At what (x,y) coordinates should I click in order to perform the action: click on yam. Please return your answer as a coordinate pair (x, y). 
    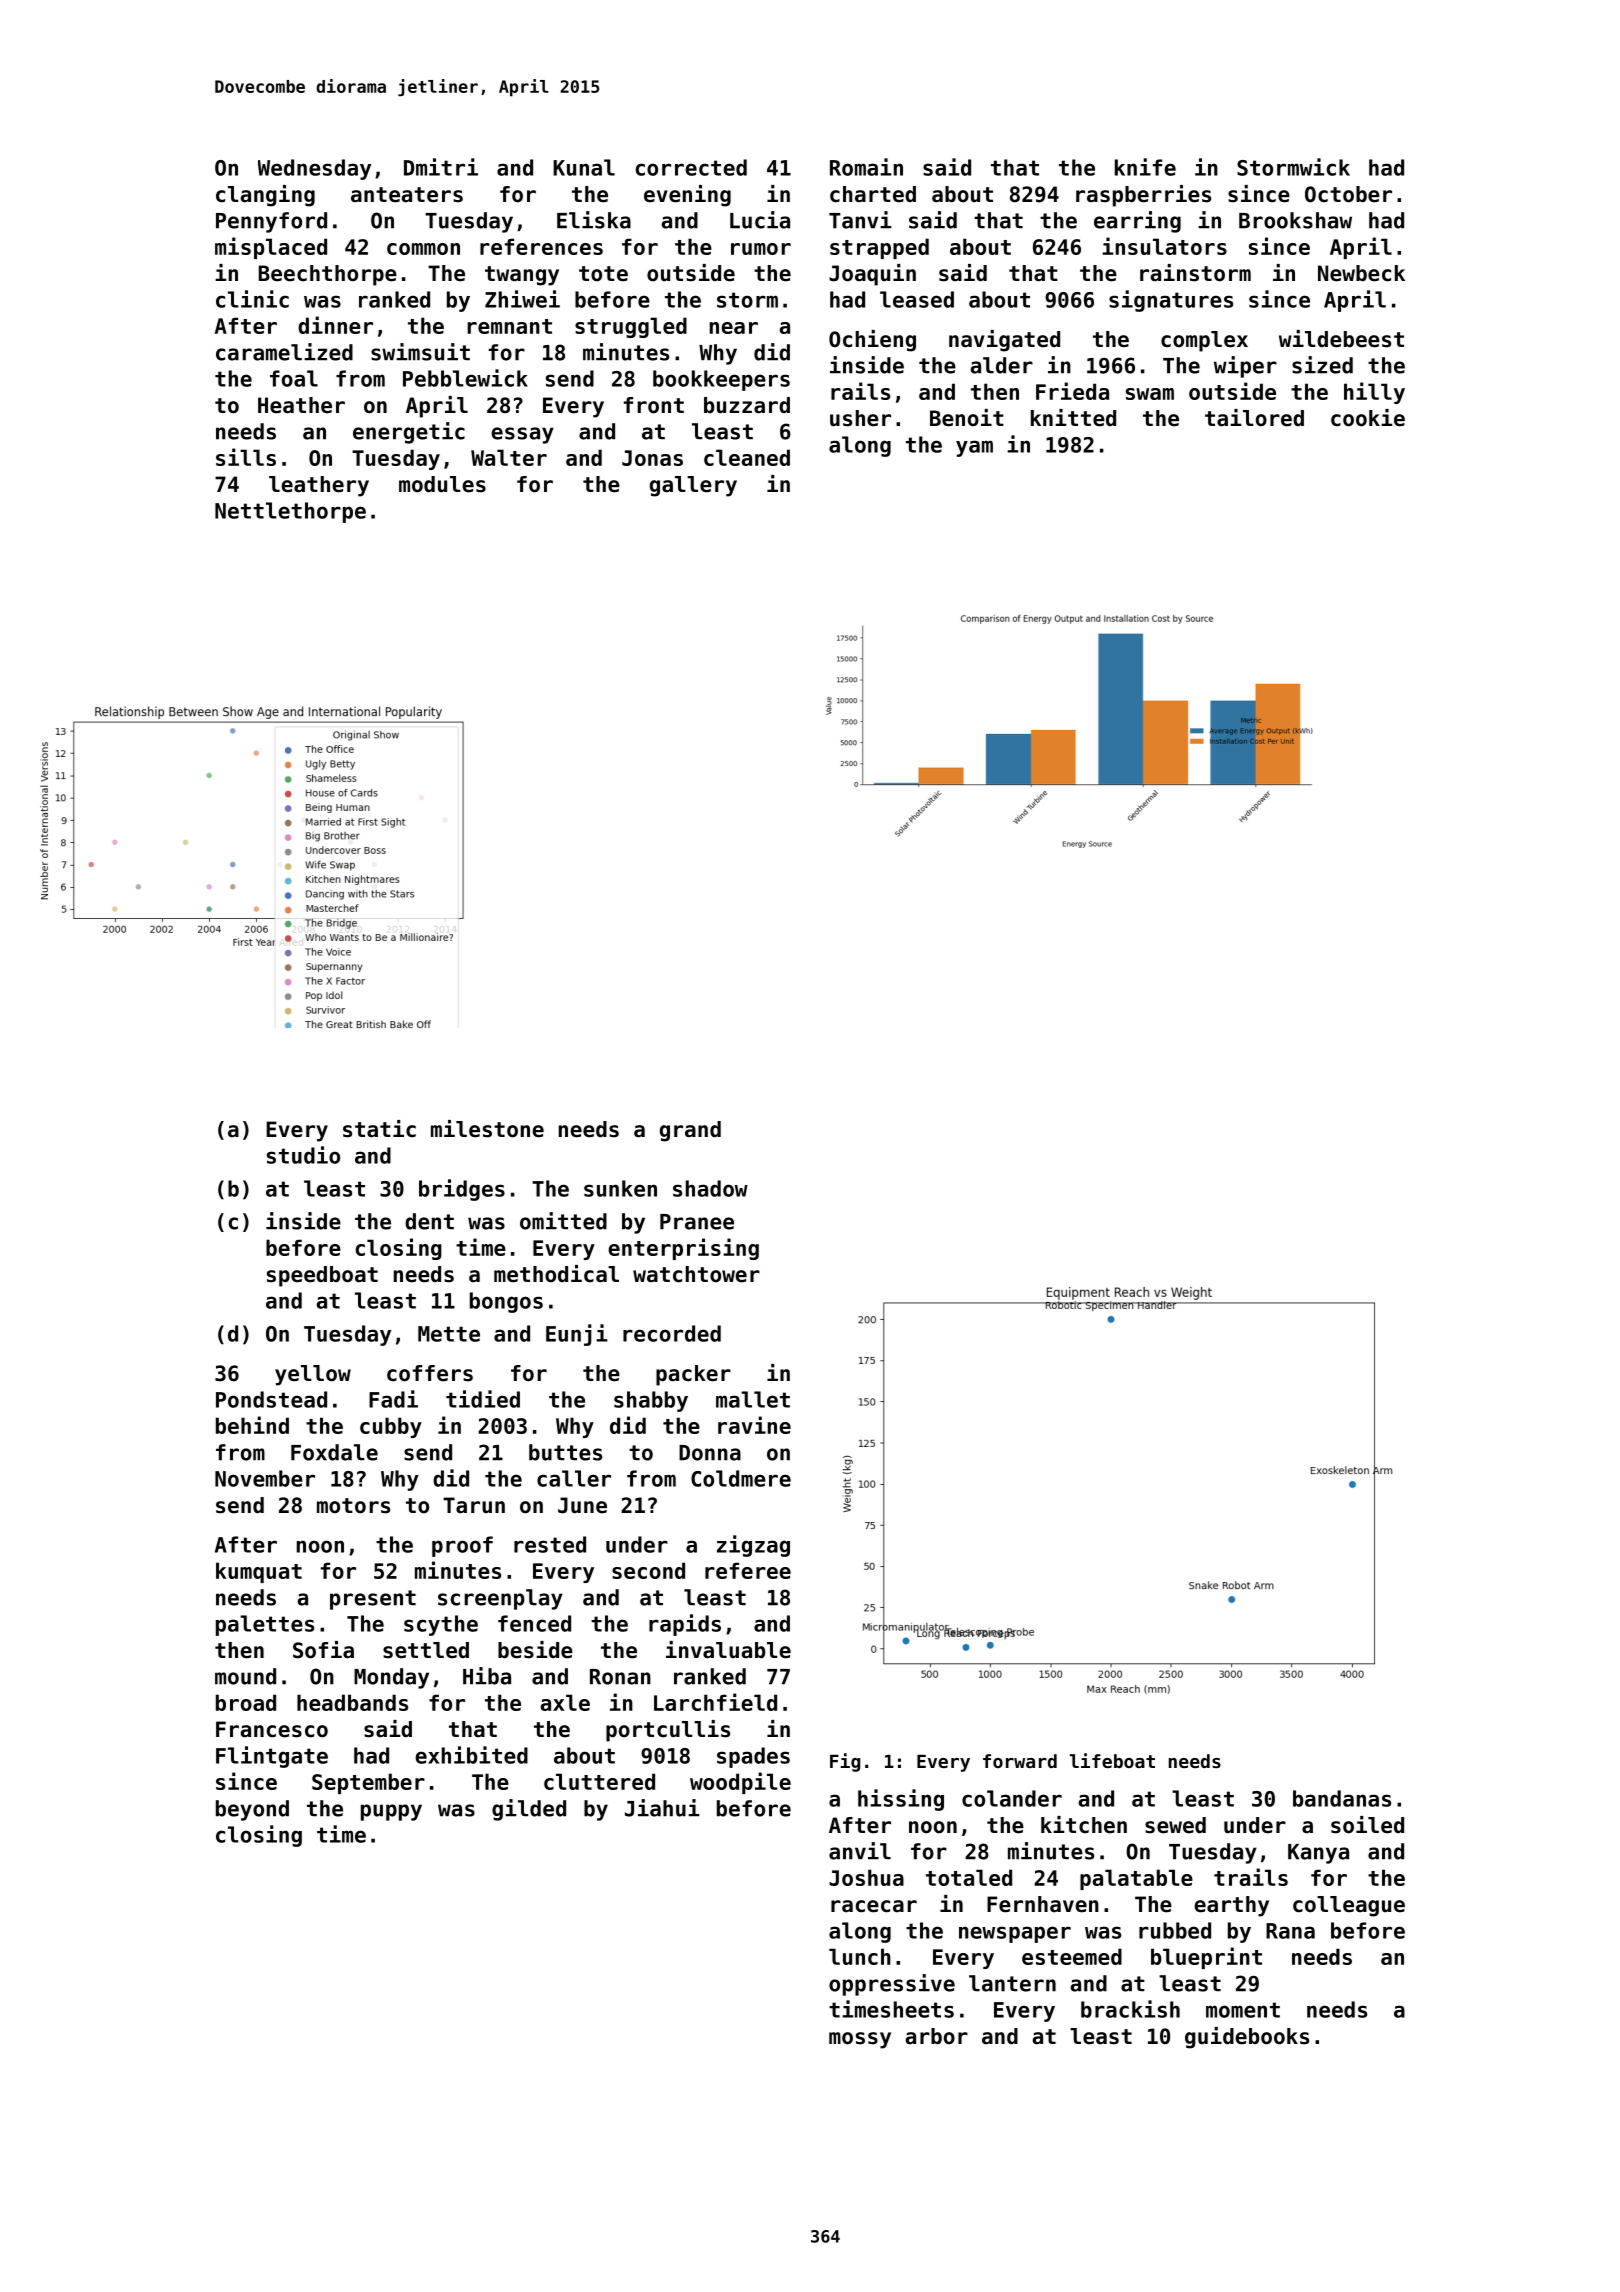
    Looking at the image, I should click on (974, 448).
